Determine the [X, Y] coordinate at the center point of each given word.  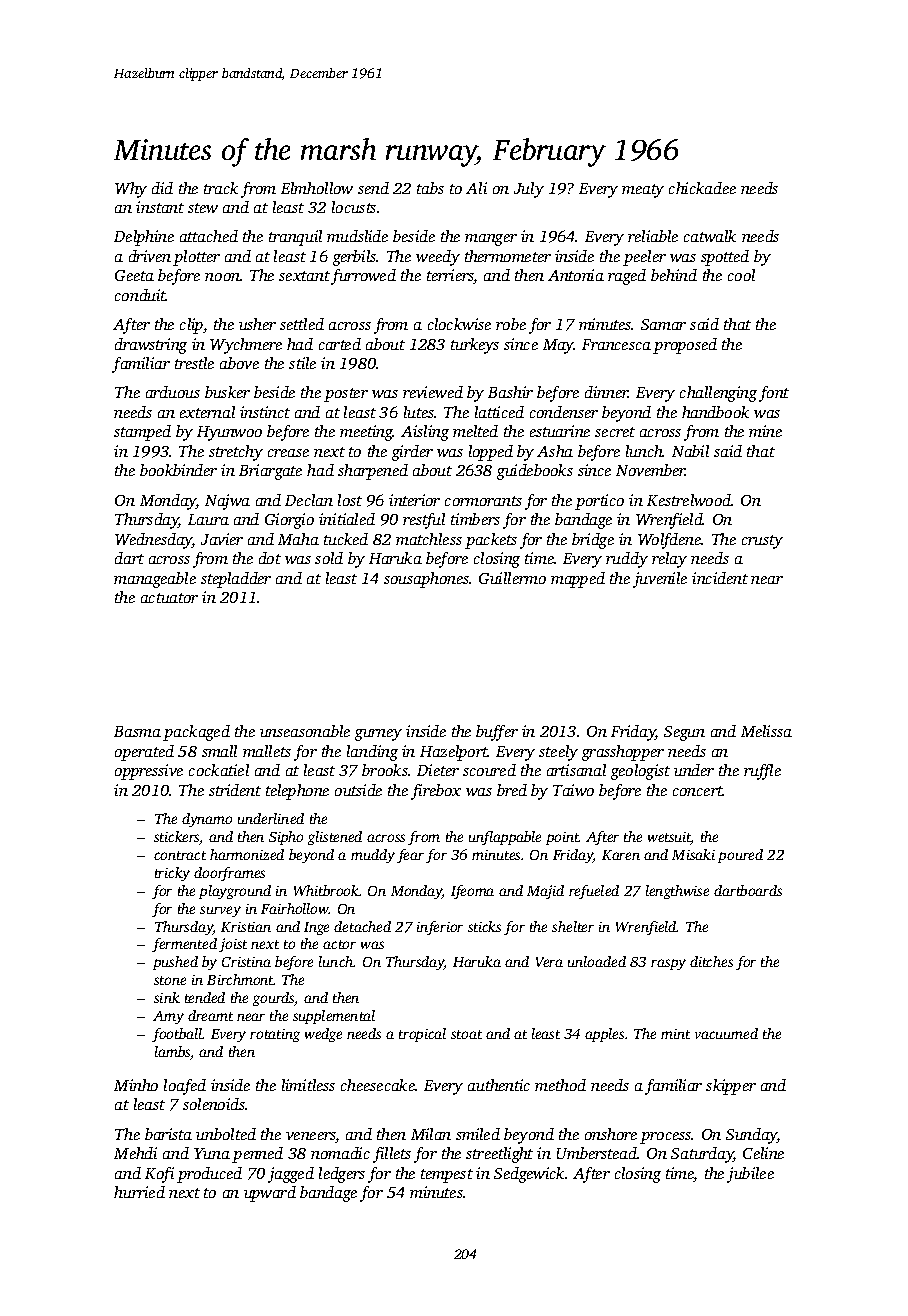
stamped [142, 433]
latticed [499, 412]
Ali [476, 188]
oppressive [149, 772]
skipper [731, 1087]
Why [131, 190]
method [560, 1085]
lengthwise [677, 892]
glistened [335, 838]
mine [765, 431]
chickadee [702, 188]
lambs [173, 1053]
